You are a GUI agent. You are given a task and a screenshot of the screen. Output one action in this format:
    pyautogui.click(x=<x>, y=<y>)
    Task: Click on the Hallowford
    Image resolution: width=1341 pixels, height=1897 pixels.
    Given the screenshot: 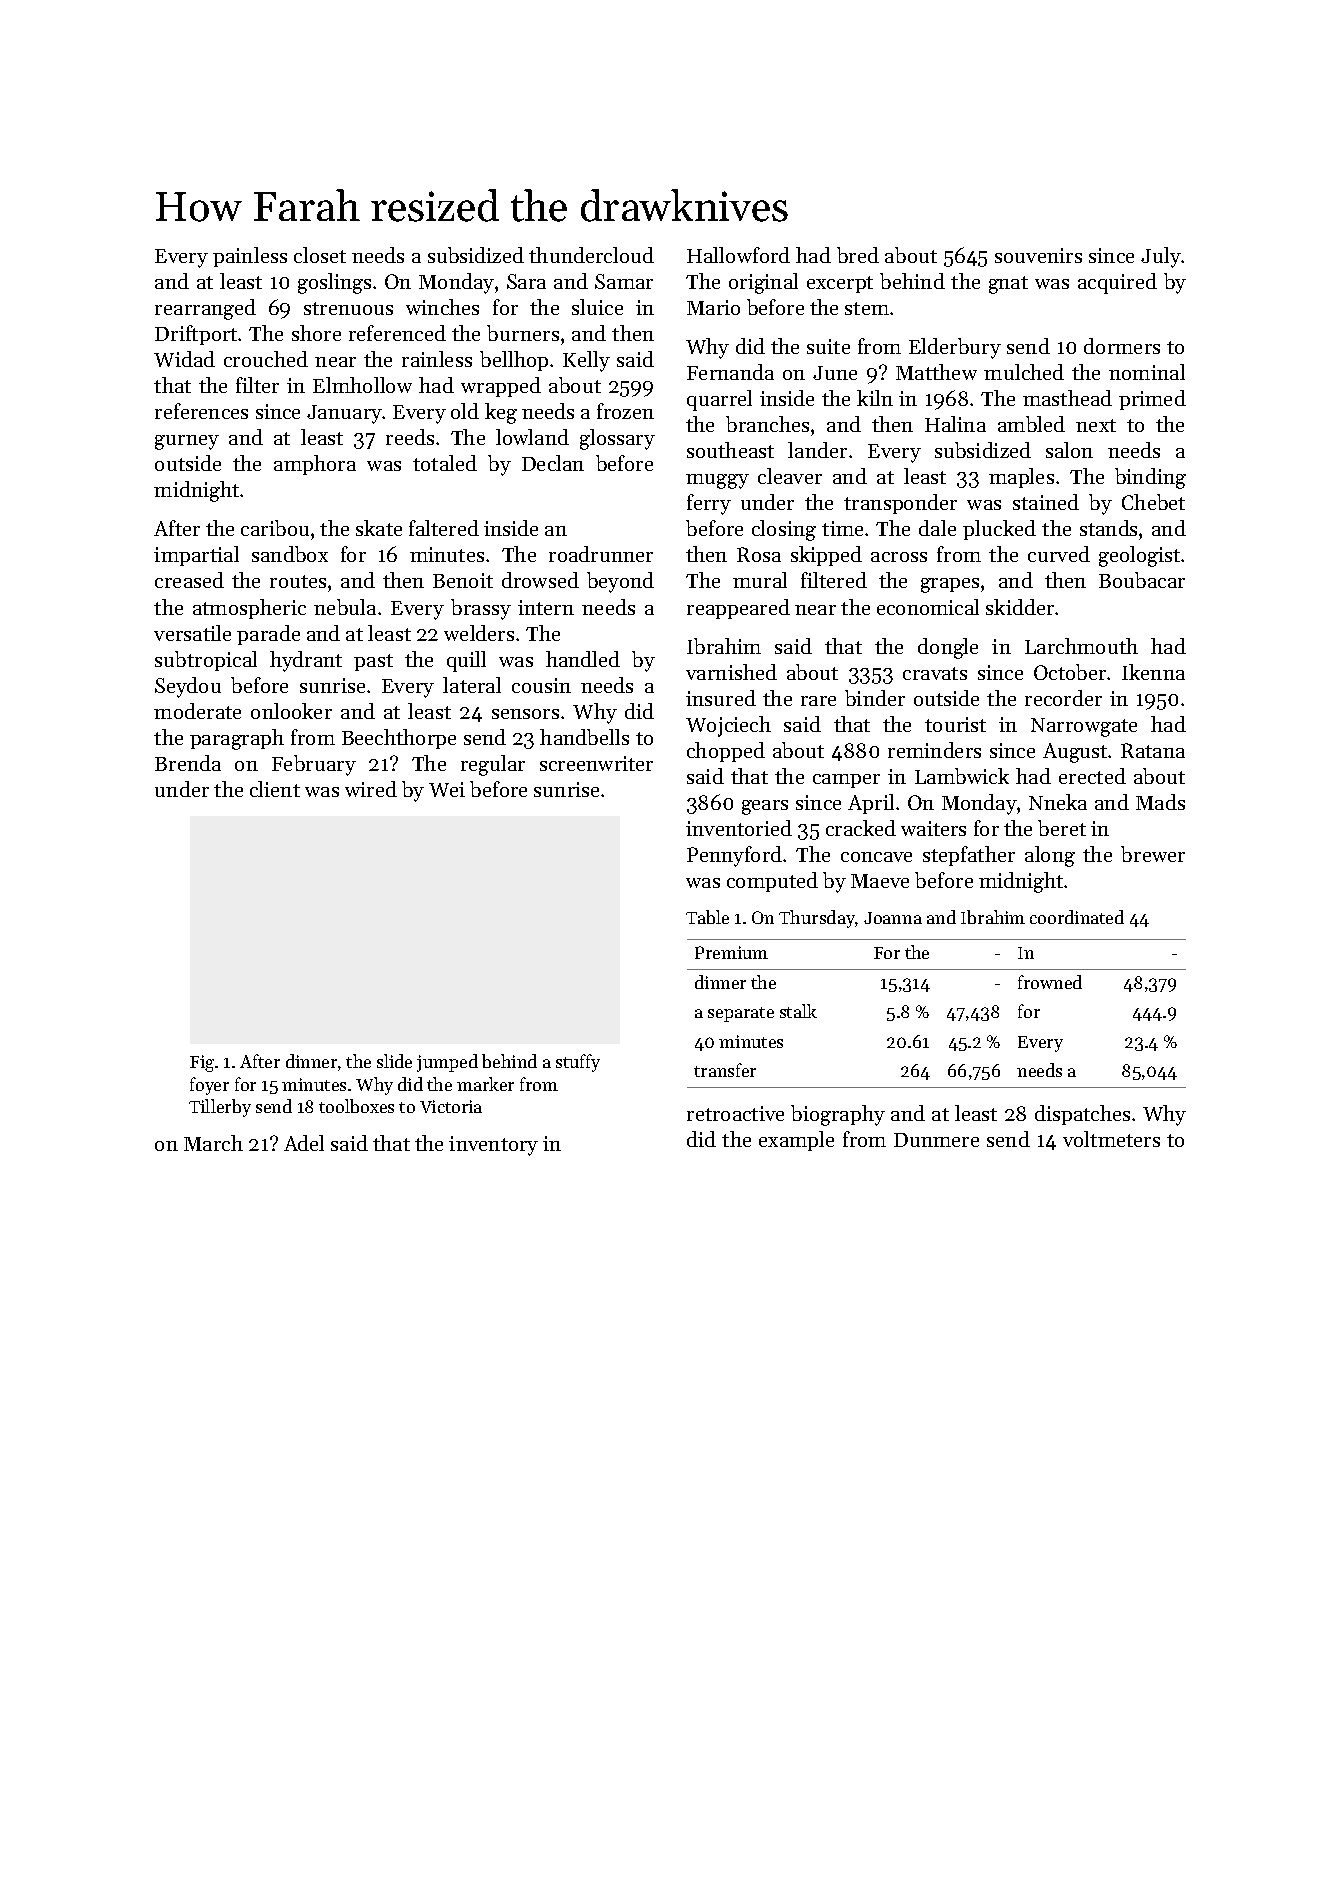 What is the action you would take?
    pyautogui.click(x=738, y=255)
